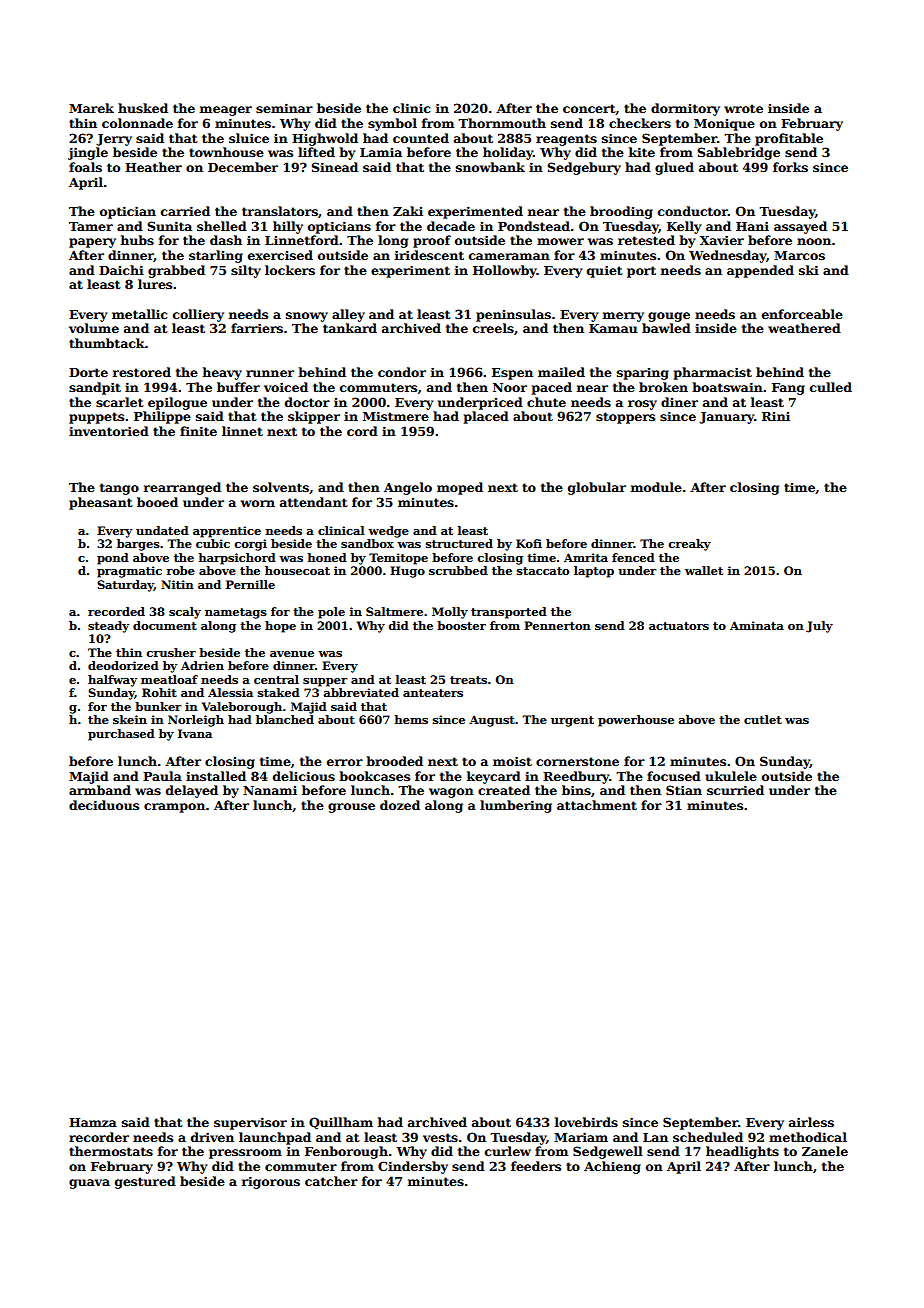 Image resolution: width=924 pixels, height=1308 pixels. What do you see at coordinates (612, 1167) in the page?
I see `Achieng` at bounding box center [612, 1167].
